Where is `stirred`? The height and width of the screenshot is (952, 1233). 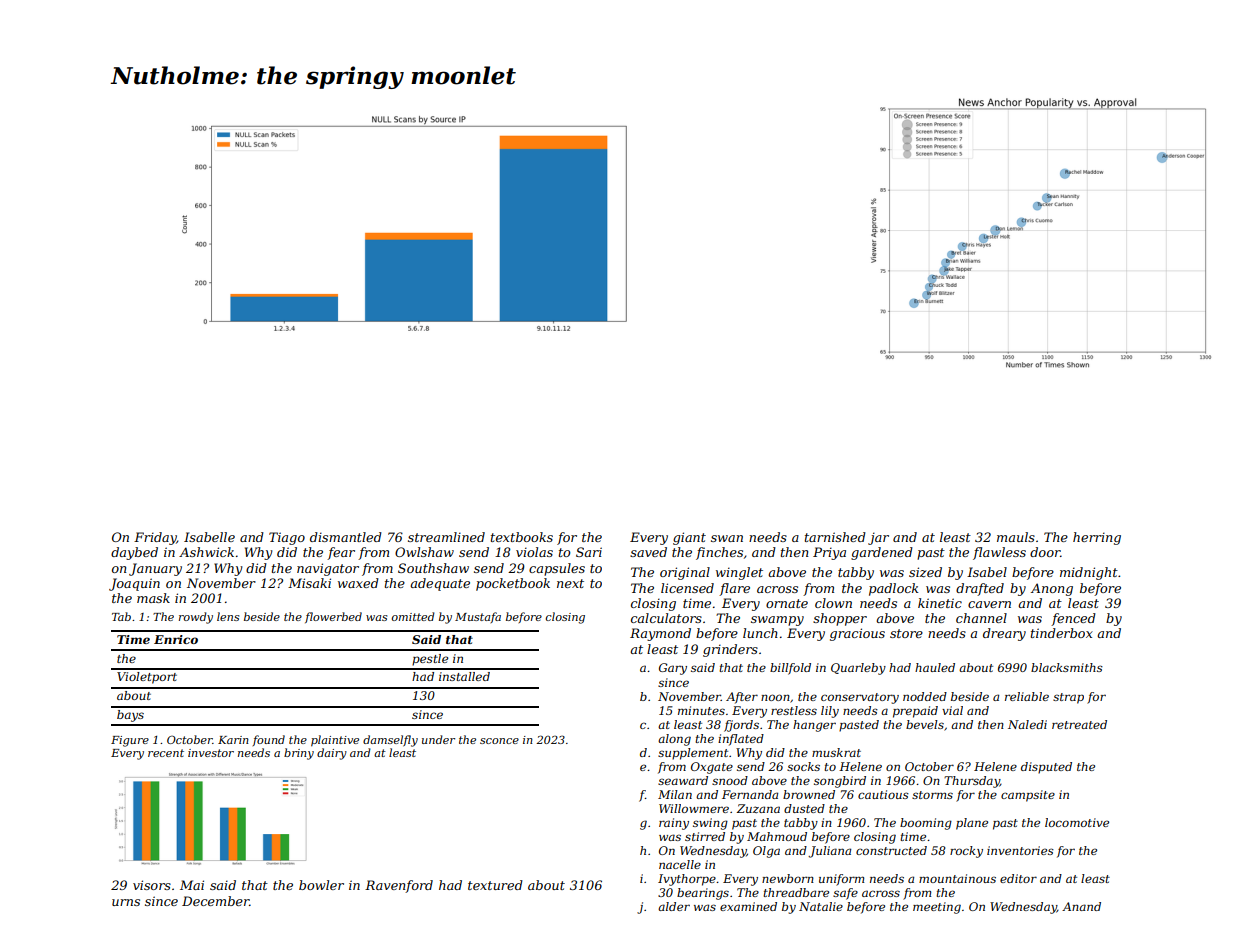 stirred is located at coordinates (705, 836).
